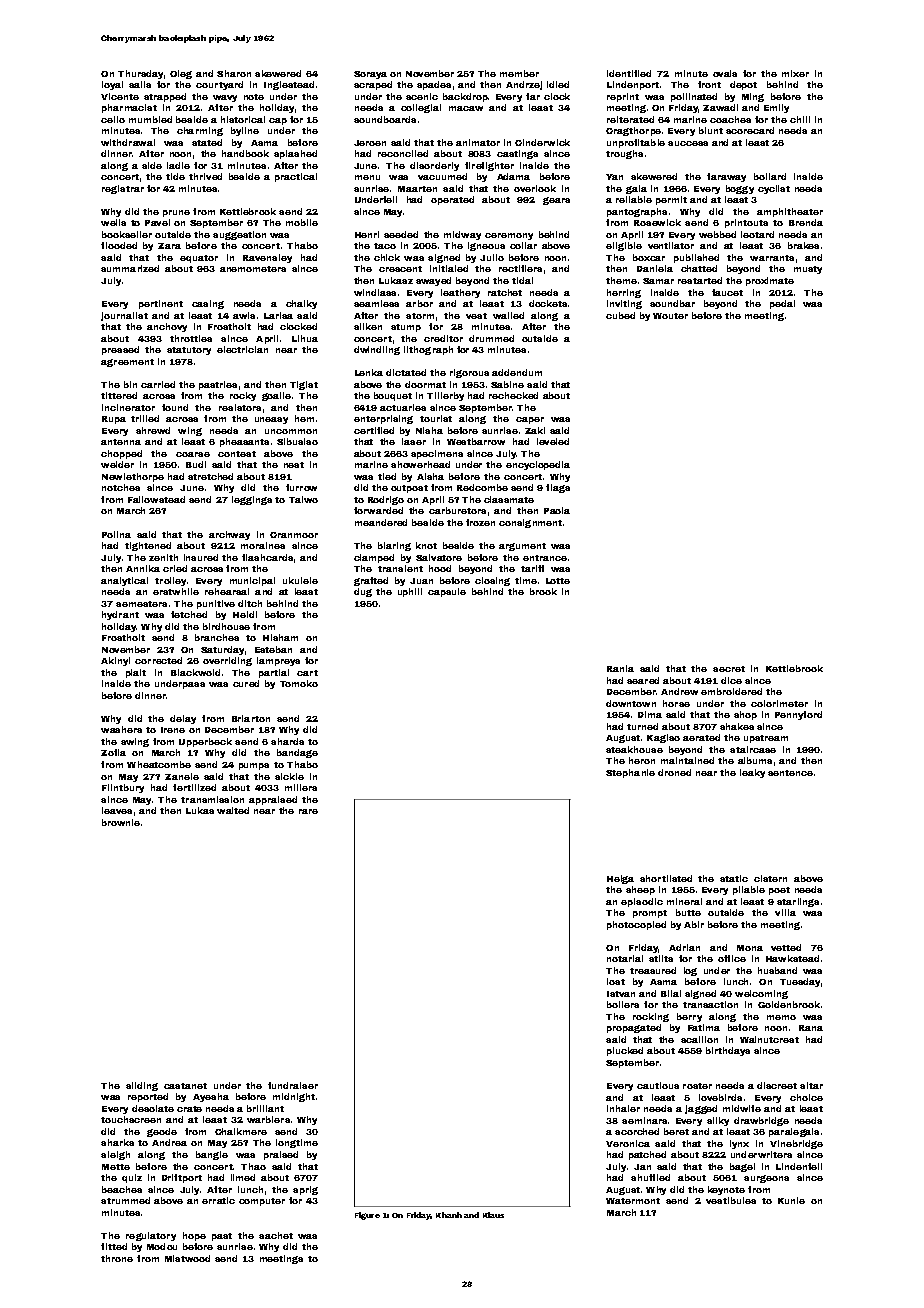 The image size is (924, 1308). I want to click on throne, so click(117, 1258).
